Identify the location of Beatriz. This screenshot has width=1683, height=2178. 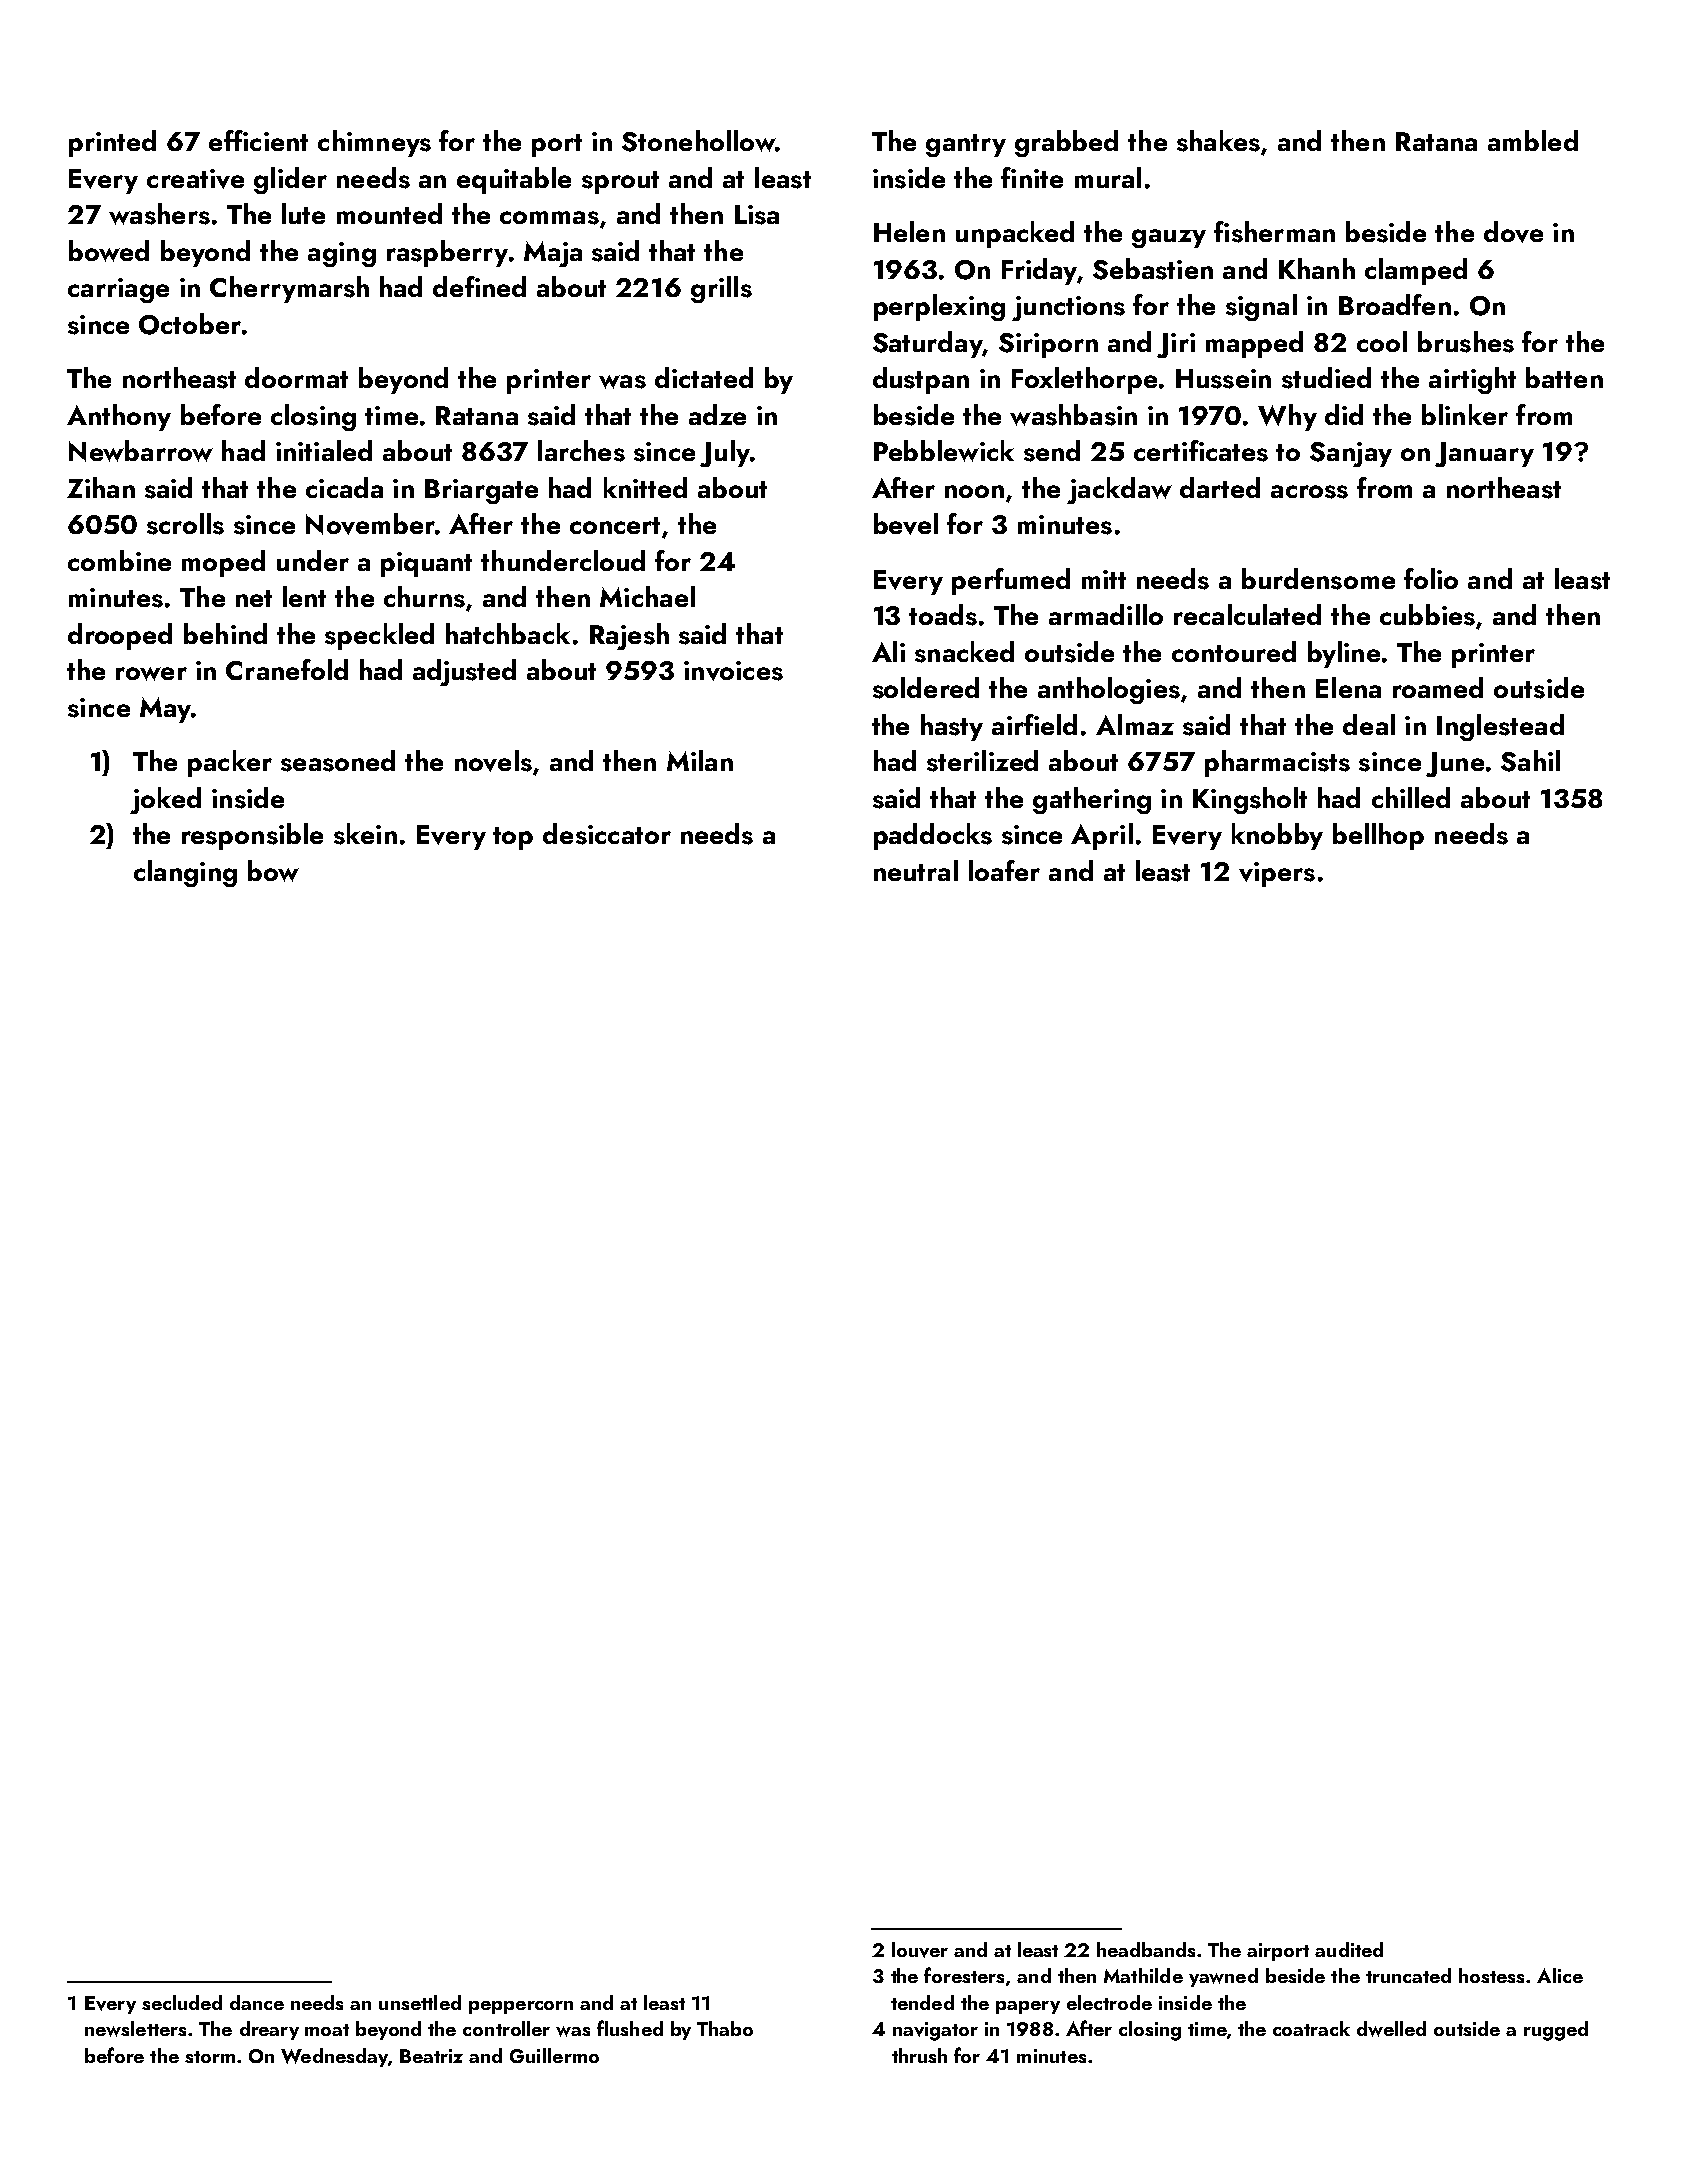
(431, 2056).
